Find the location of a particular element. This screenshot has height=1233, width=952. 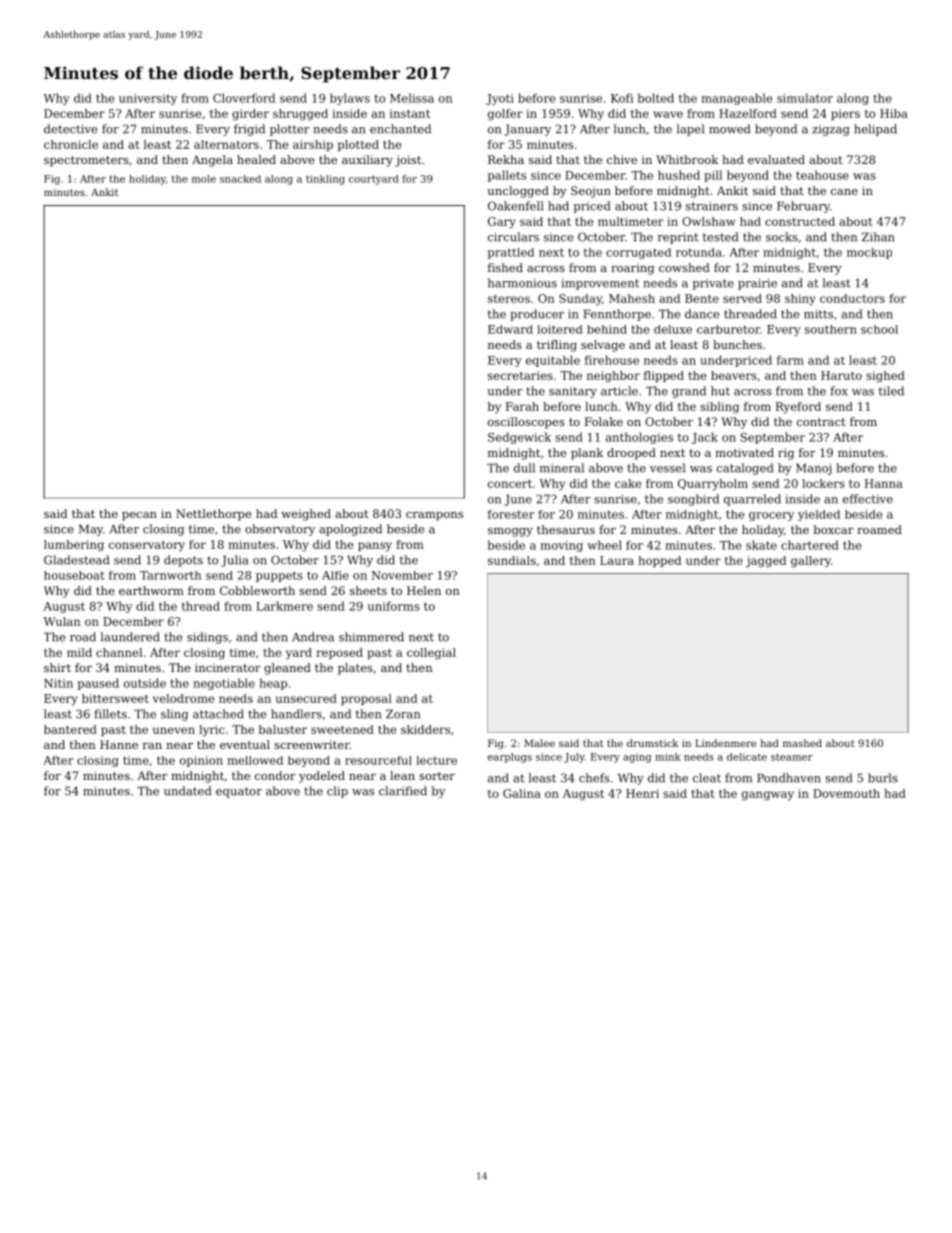

Wulan is located at coordinates (62, 621).
